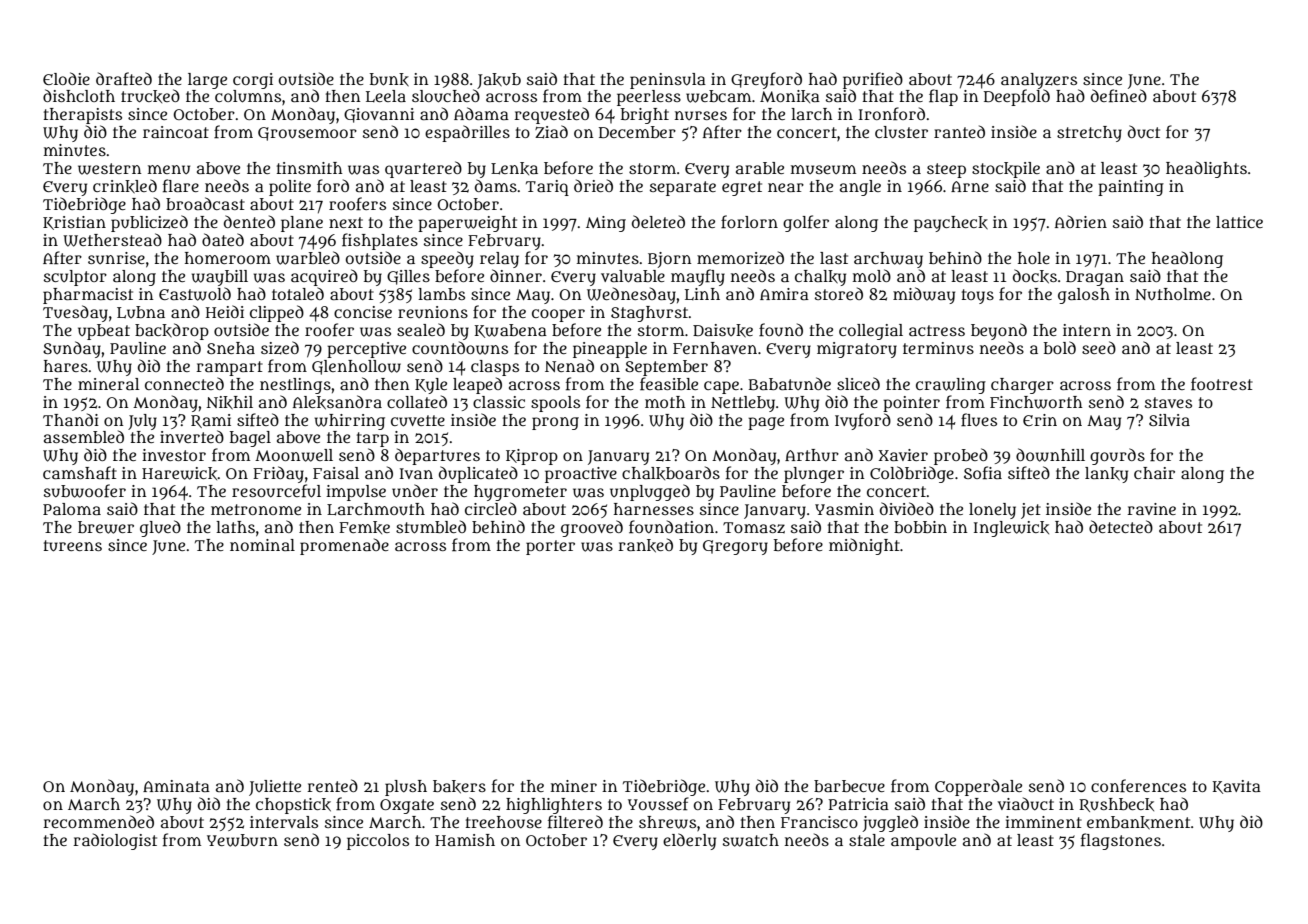  I want to click on conferences, so click(1138, 786).
